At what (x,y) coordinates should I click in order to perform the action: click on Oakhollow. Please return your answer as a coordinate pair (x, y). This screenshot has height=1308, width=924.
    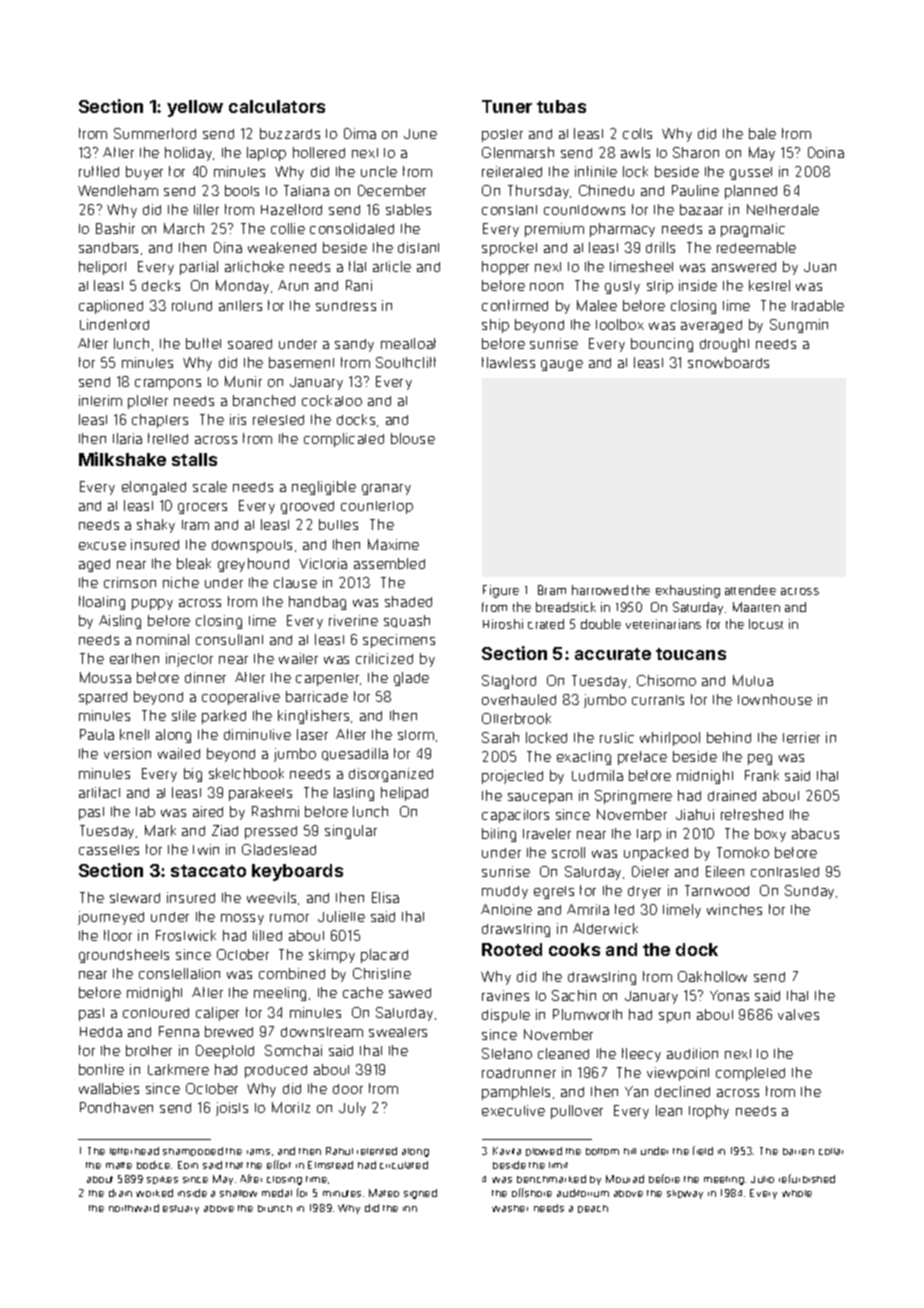
    Looking at the image, I should click on (712, 976).
